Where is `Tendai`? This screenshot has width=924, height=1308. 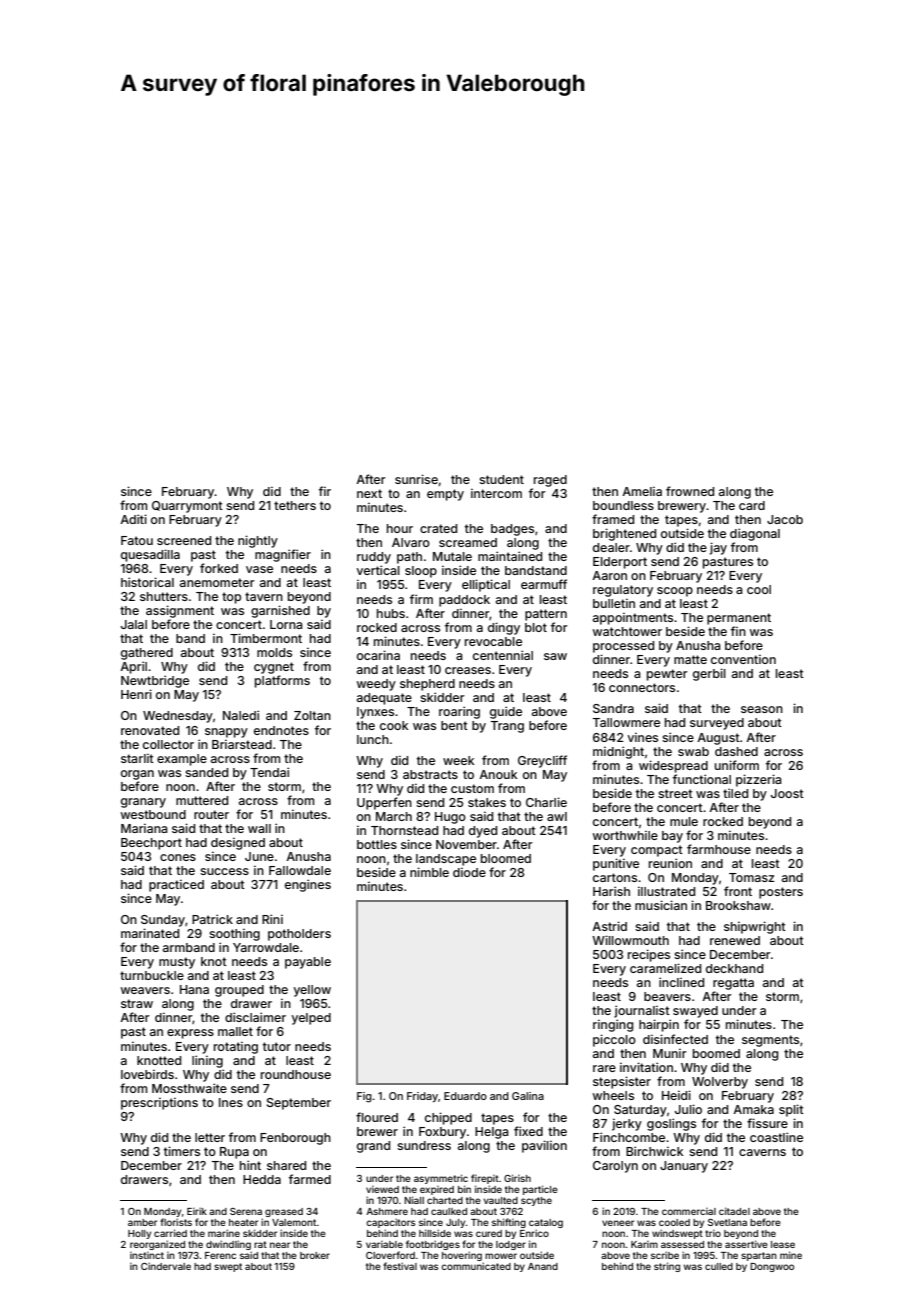 Tendai is located at coordinates (269, 772).
